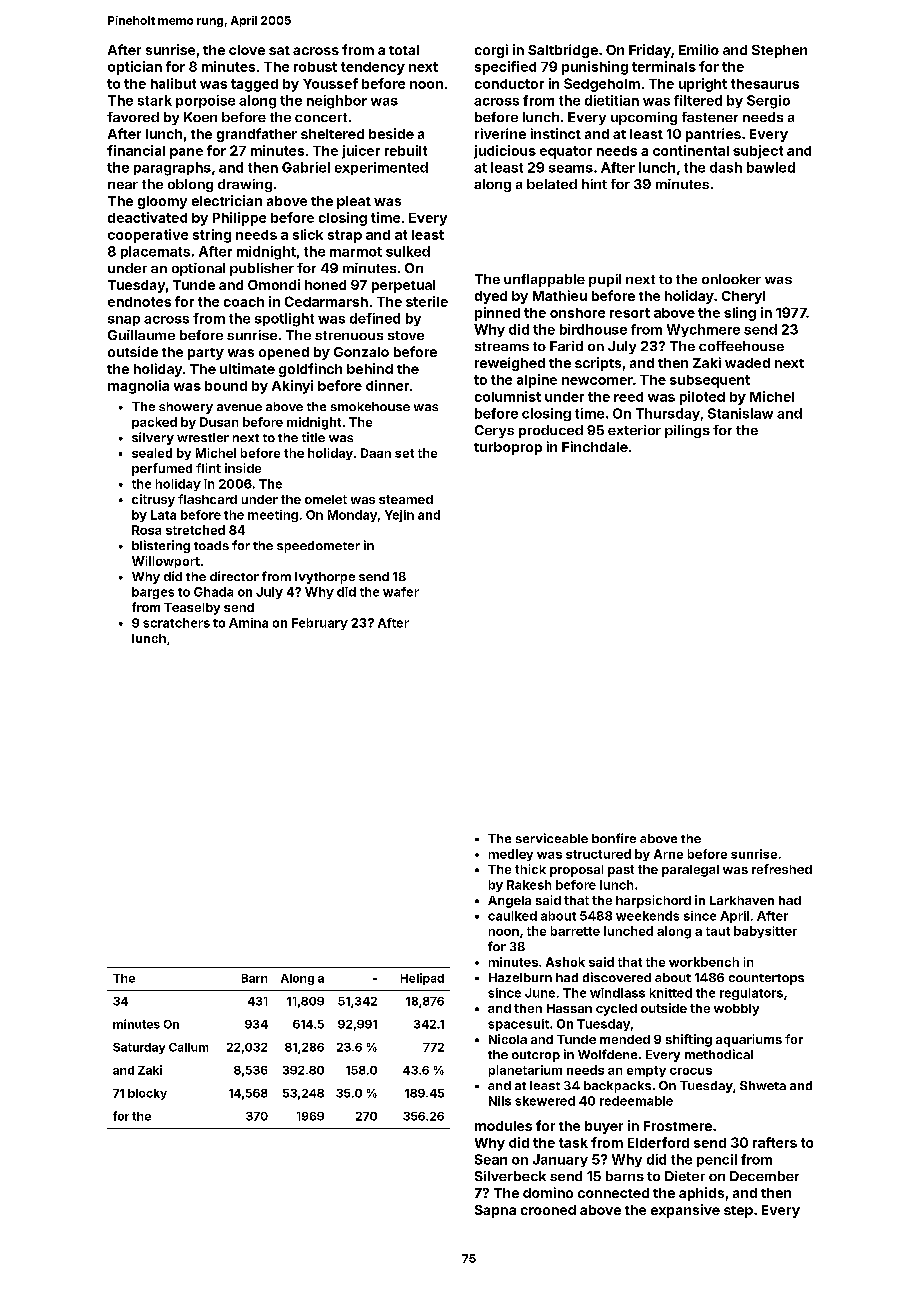  Describe the element at coordinates (173, 83) in the document. I see `halibut` at that location.
